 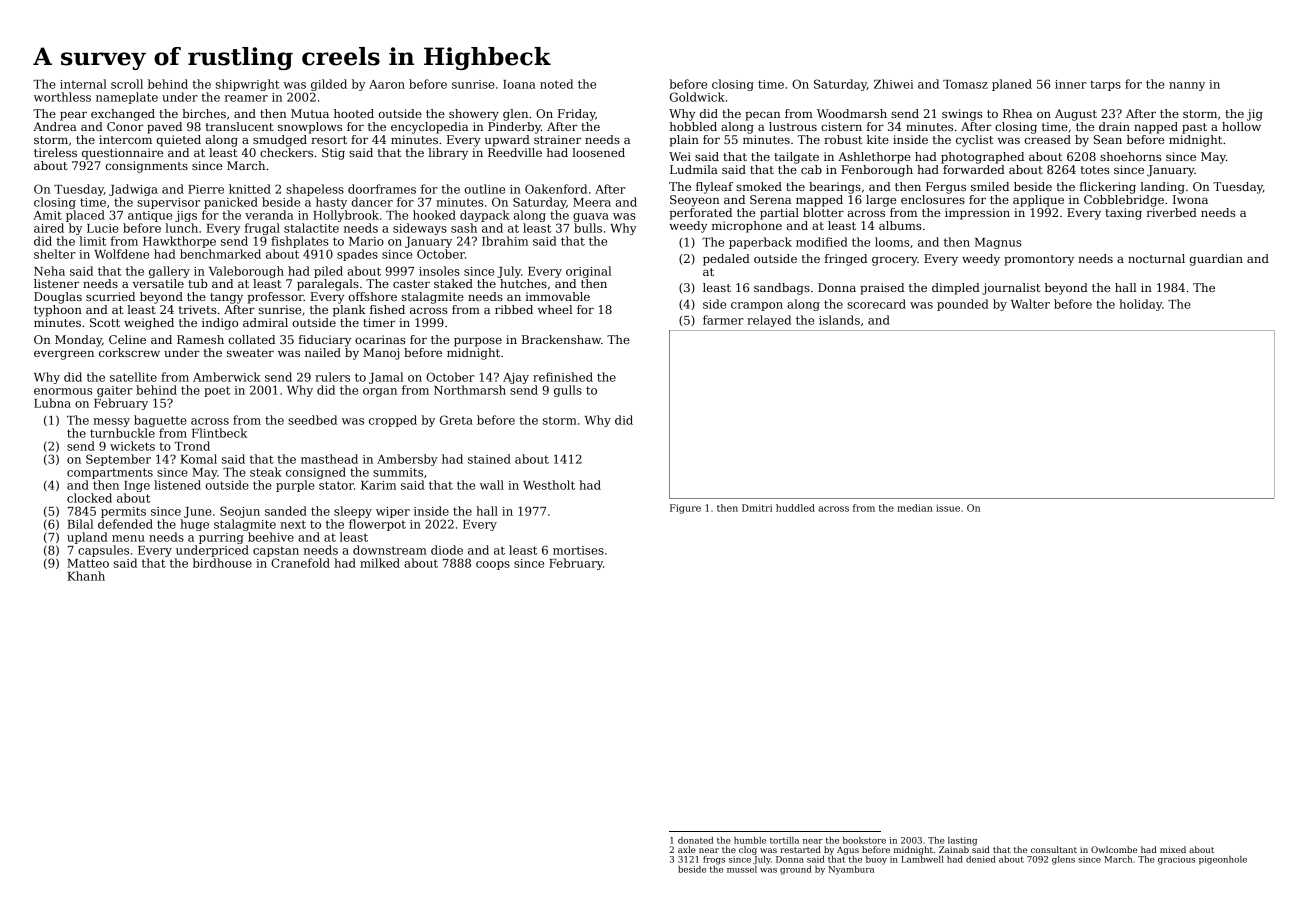 I want to click on Jadwiga, so click(x=133, y=190).
